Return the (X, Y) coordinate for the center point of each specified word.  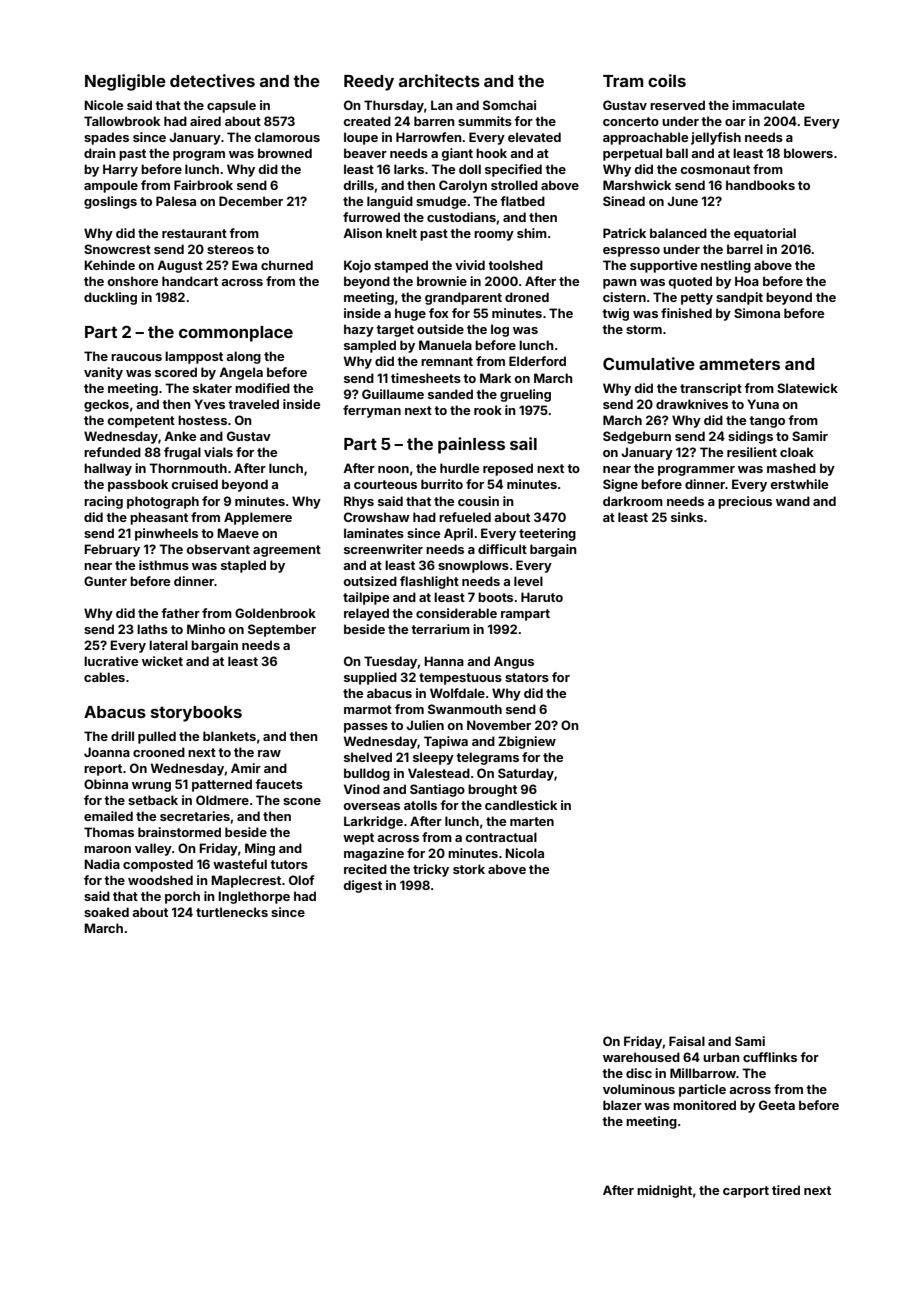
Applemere (258, 518)
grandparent (463, 298)
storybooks (196, 714)
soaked (106, 912)
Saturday (526, 774)
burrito (442, 484)
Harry (120, 170)
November (499, 725)
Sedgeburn (637, 437)
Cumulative (649, 363)
